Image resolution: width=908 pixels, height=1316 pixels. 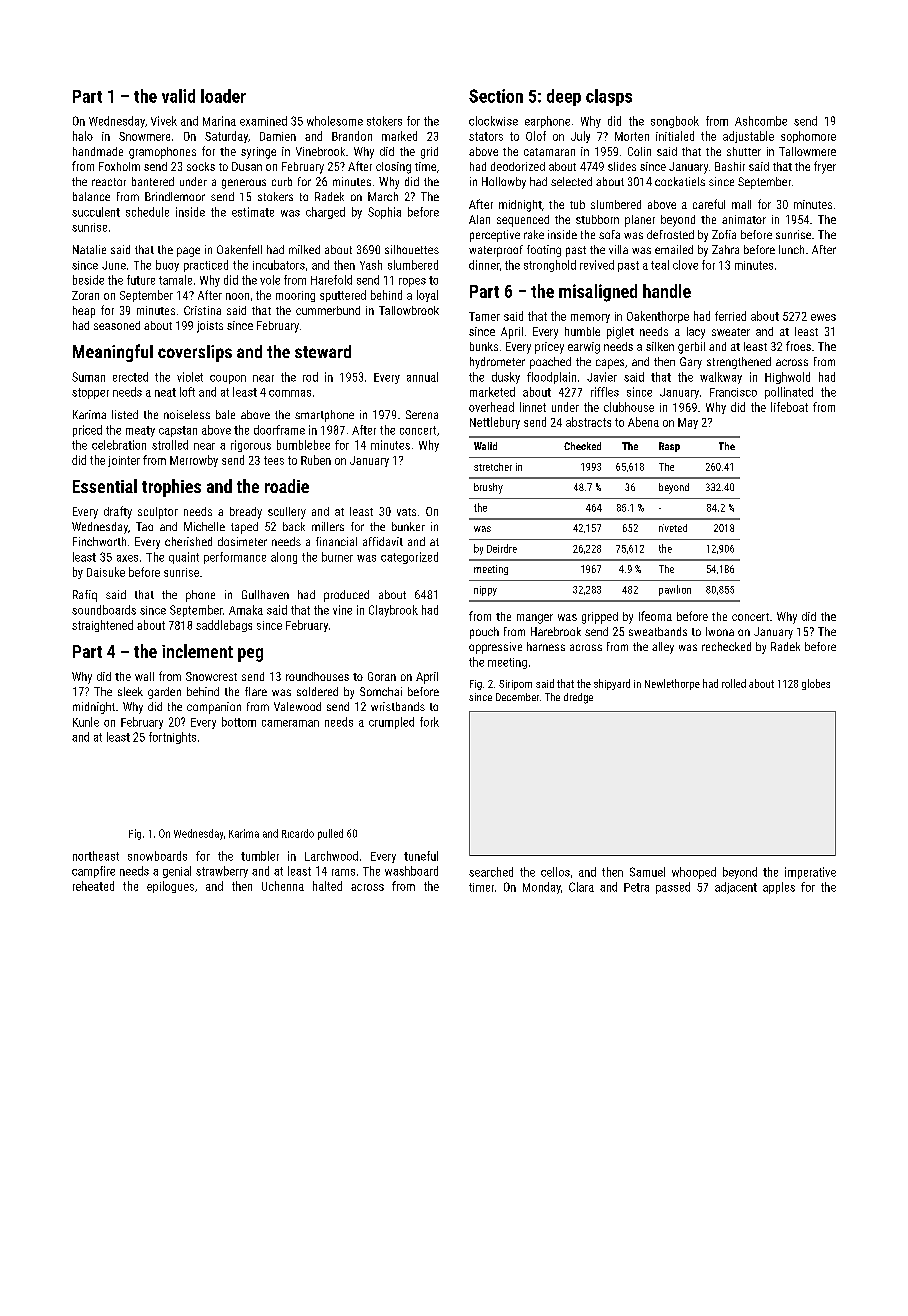 What do you see at coordinates (157, 856) in the screenshot?
I see `snowboards` at bounding box center [157, 856].
